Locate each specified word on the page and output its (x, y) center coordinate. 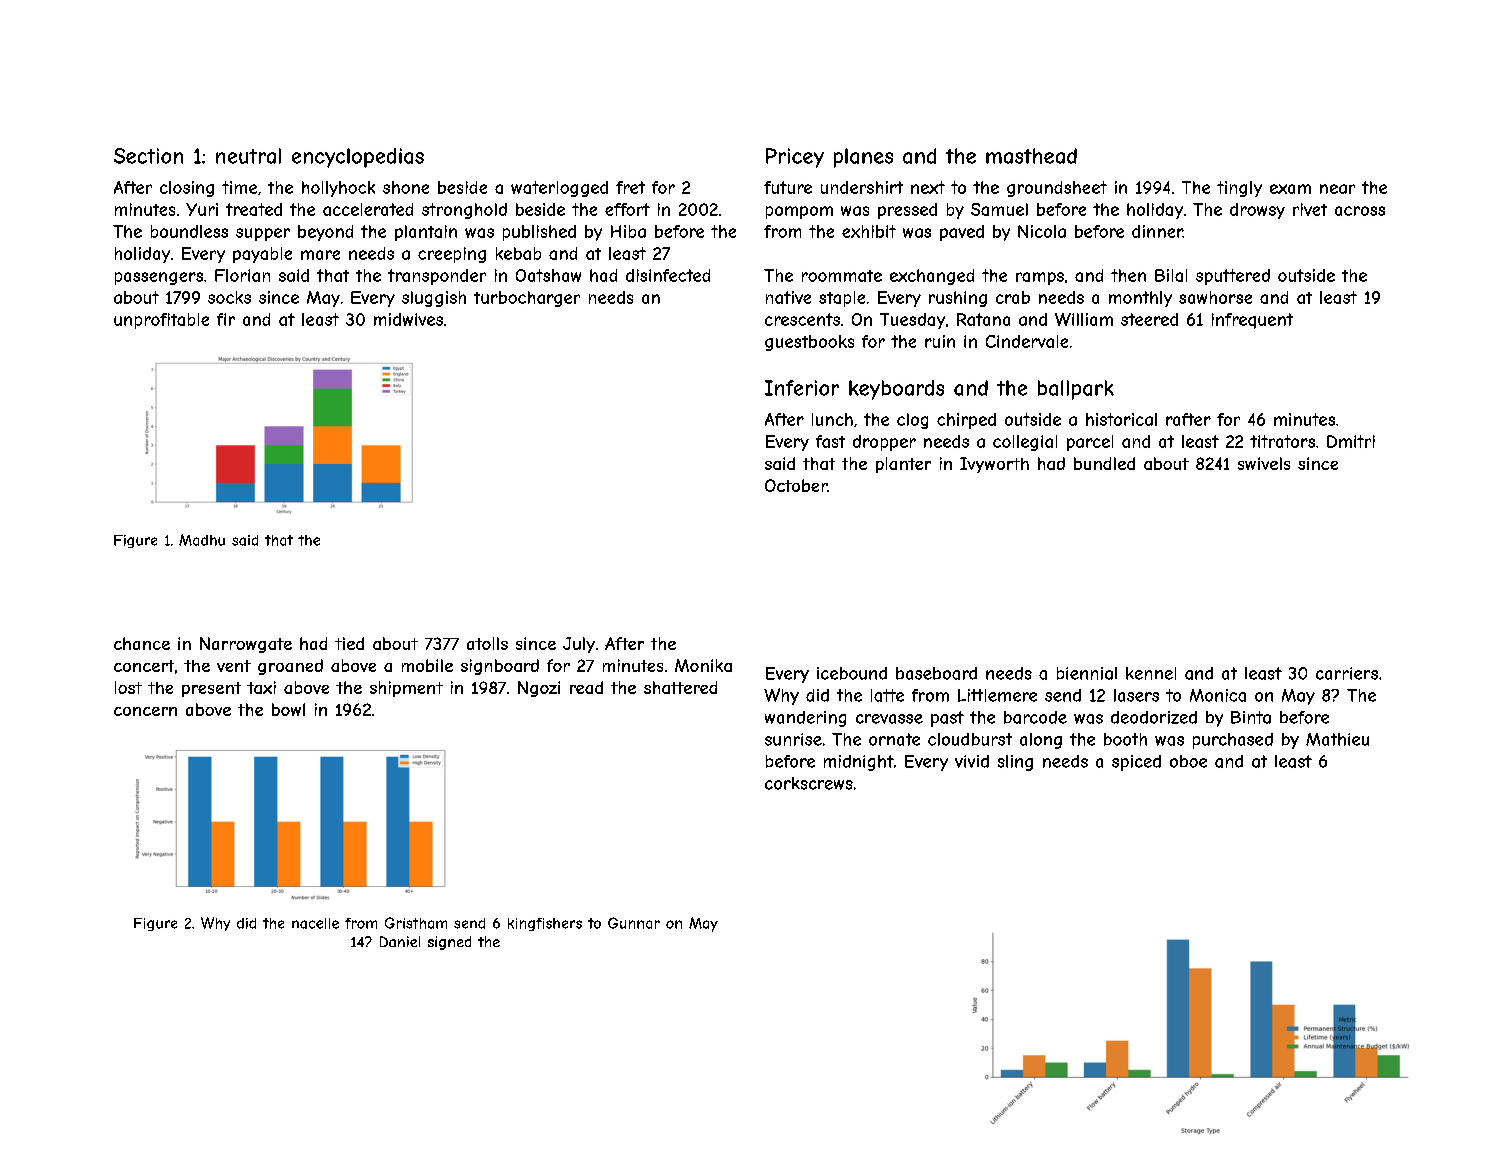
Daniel (400, 941)
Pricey (795, 158)
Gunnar (634, 923)
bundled (1104, 463)
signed (449, 943)
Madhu (202, 540)
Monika (703, 665)
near (1337, 189)
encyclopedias (358, 158)
